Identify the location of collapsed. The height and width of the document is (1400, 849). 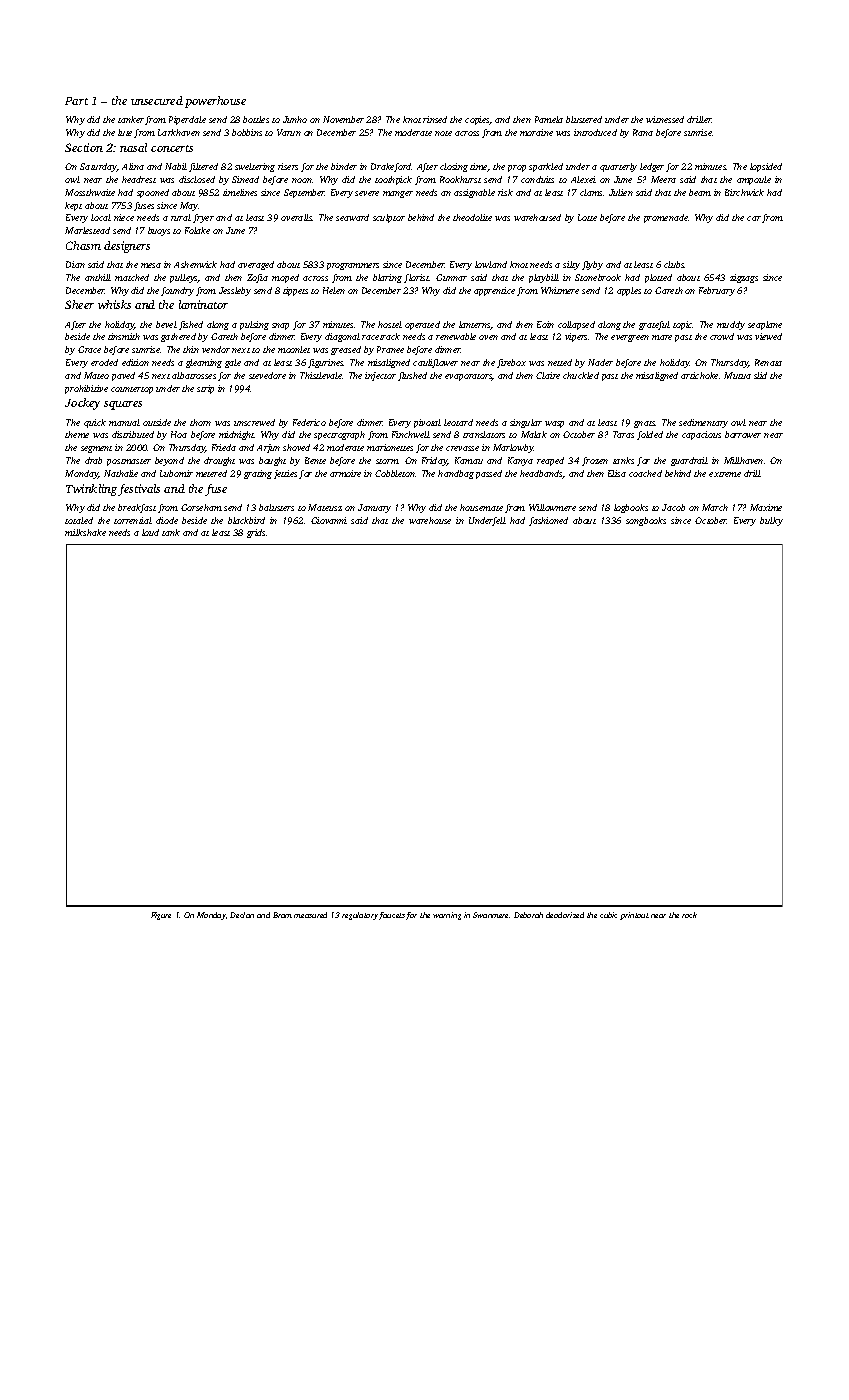
(576, 325).
